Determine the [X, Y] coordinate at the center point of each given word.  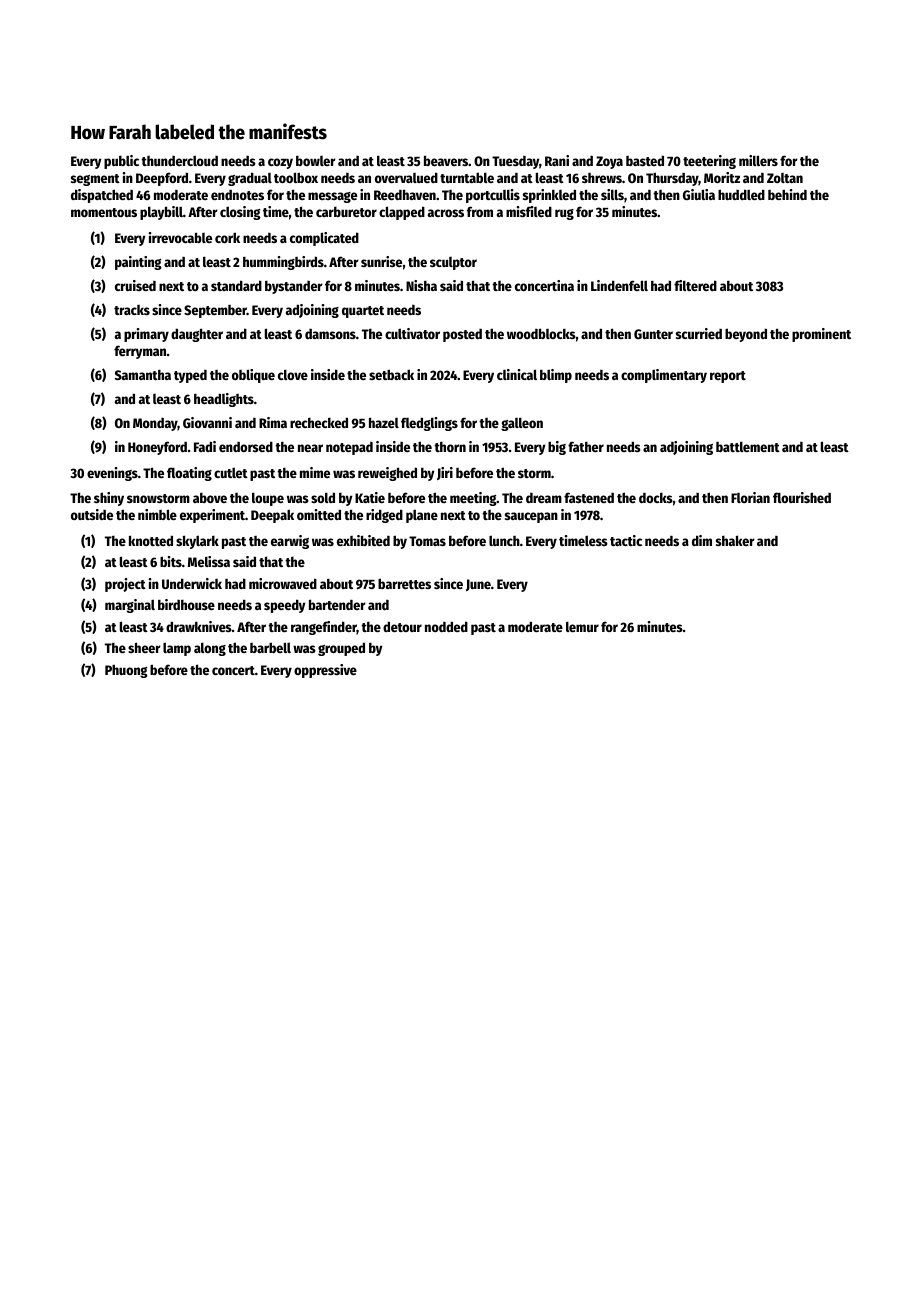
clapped [402, 213]
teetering [709, 162]
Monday [155, 424]
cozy [280, 163]
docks [656, 498]
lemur [582, 626]
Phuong [126, 671]
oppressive [325, 671]
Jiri [445, 473]
